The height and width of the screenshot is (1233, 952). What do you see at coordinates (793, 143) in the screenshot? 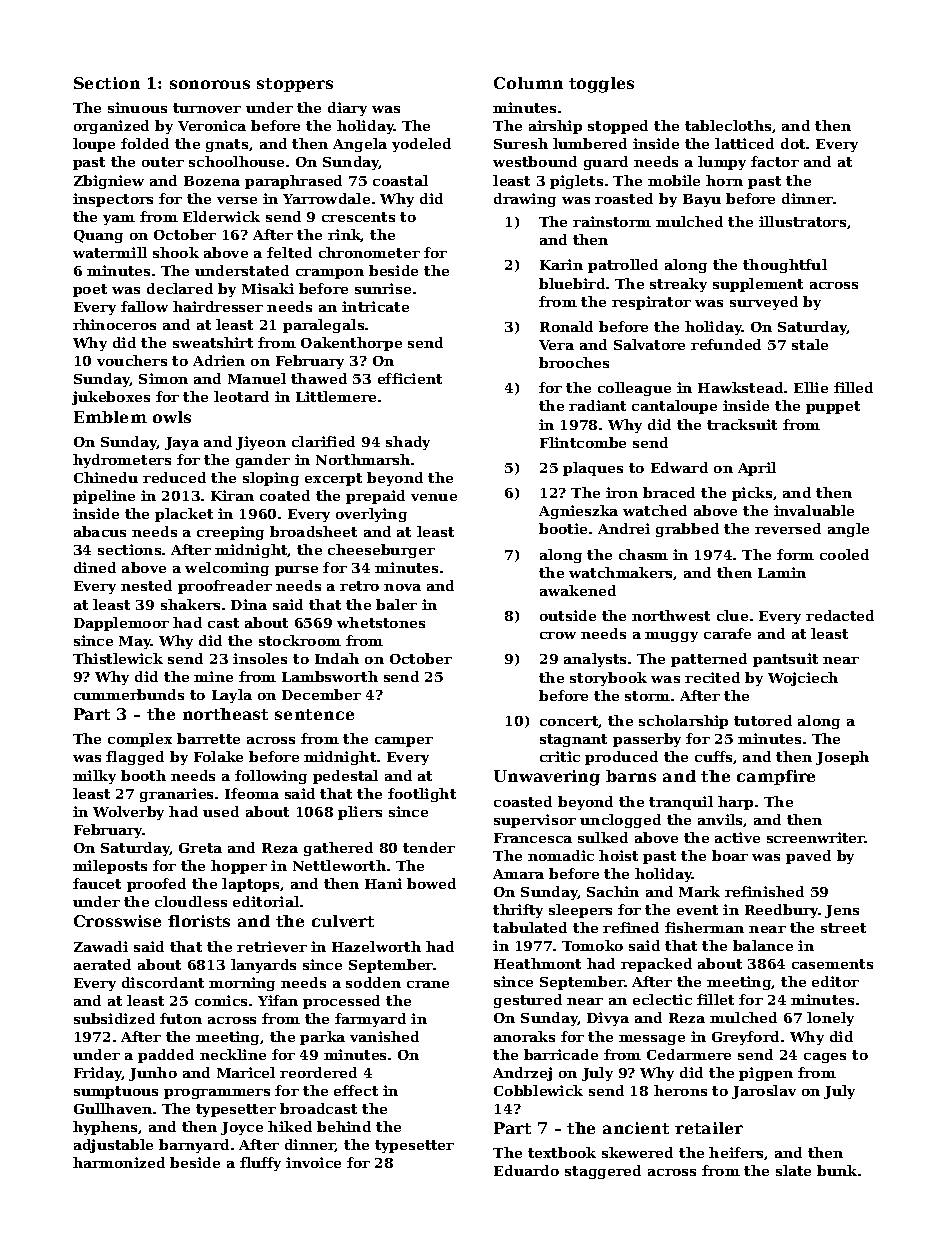
I see `dot` at bounding box center [793, 143].
